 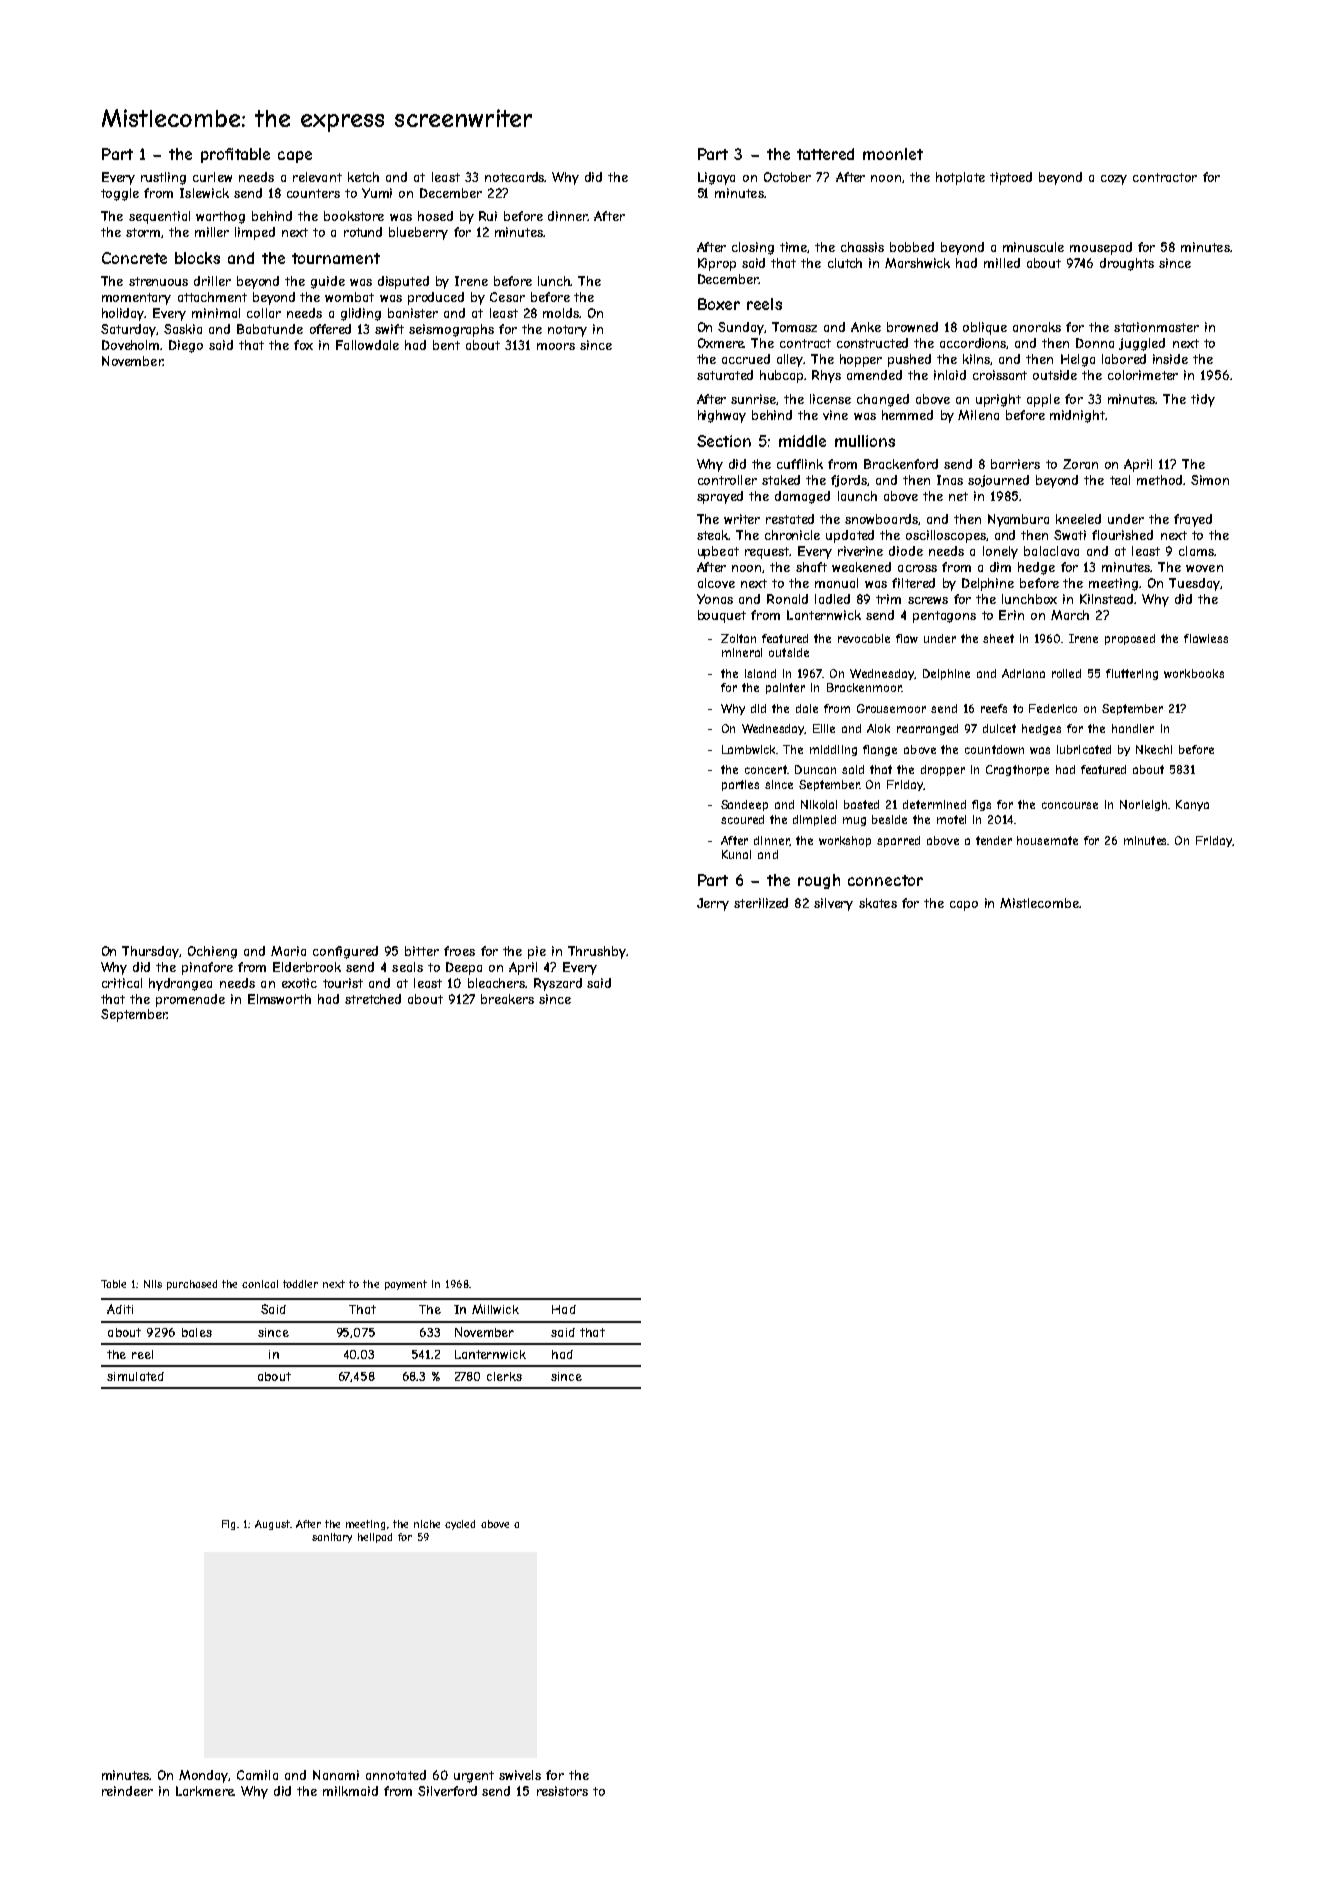 I want to click on capo, so click(x=964, y=906).
